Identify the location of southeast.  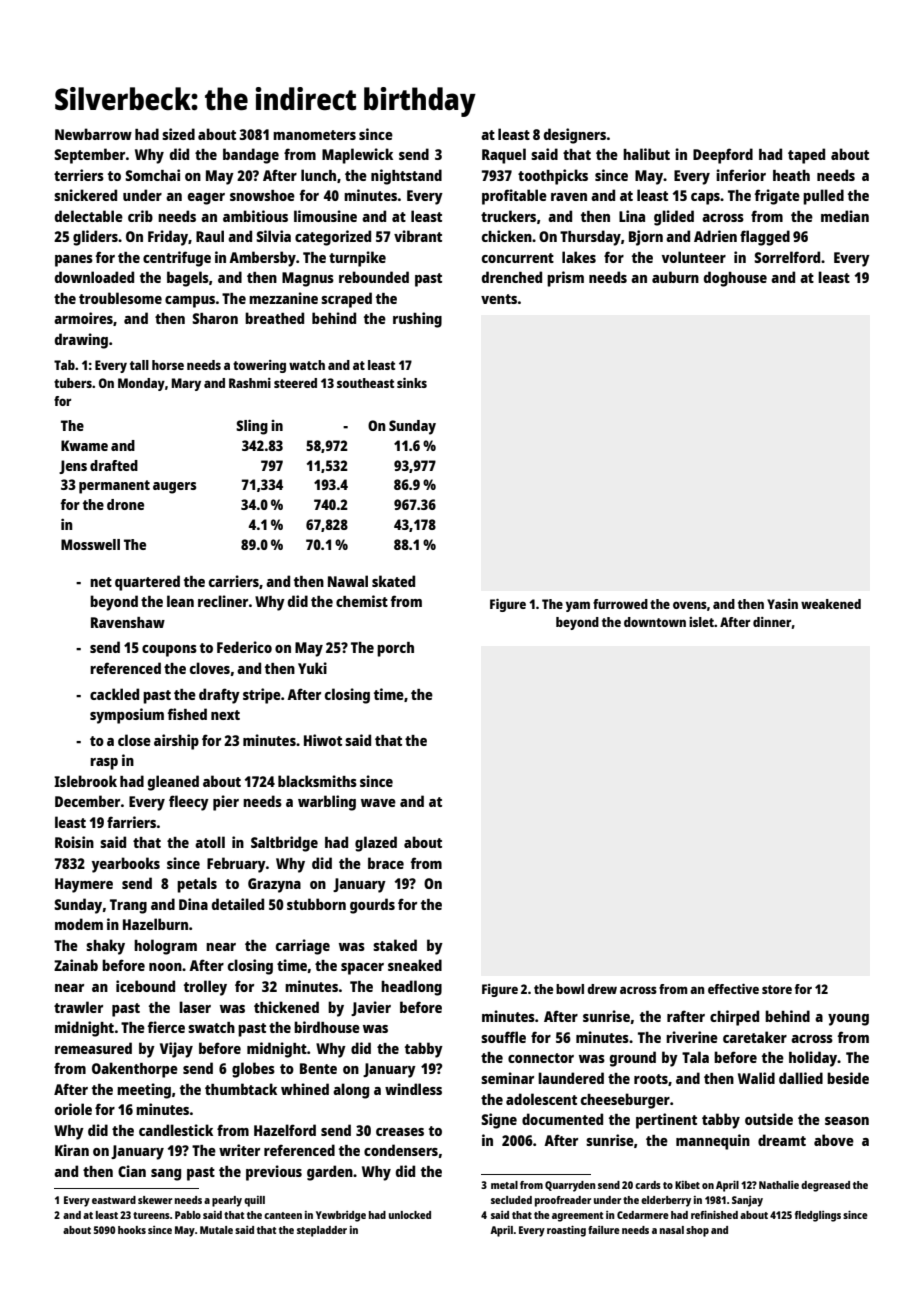
(365, 383).
